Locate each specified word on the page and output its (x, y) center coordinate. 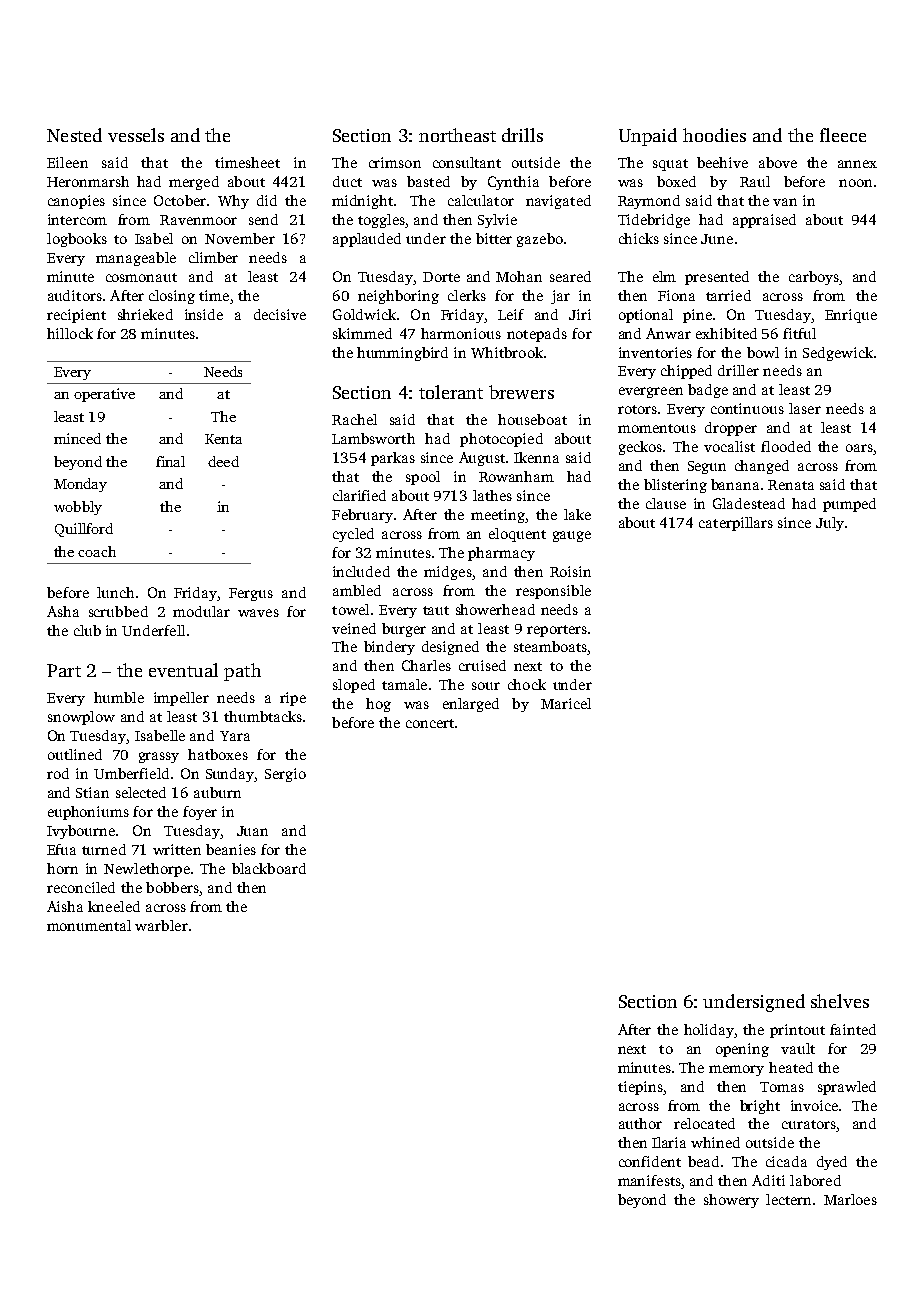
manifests (649, 1180)
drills (522, 135)
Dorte (441, 277)
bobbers (172, 887)
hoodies (714, 135)
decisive (280, 314)
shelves (840, 1001)
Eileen (67, 162)
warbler (161, 925)
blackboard (269, 868)
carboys (814, 278)
